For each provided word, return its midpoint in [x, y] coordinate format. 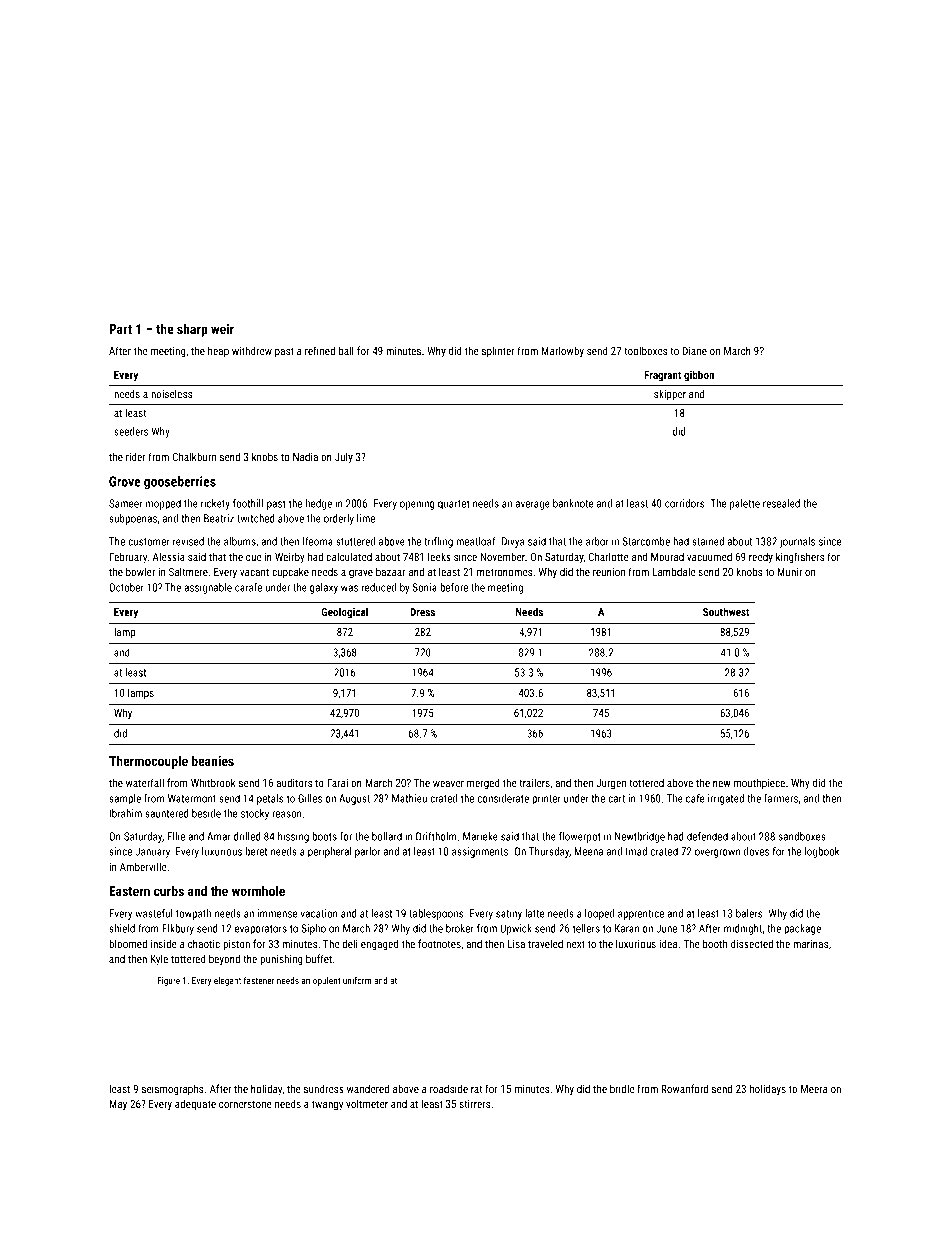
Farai [337, 783]
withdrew [252, 350]
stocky [255, 814]
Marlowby [562, 351]
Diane [694, 351]
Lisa [516, 944]
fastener [259, 980]
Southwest [726, 611]
